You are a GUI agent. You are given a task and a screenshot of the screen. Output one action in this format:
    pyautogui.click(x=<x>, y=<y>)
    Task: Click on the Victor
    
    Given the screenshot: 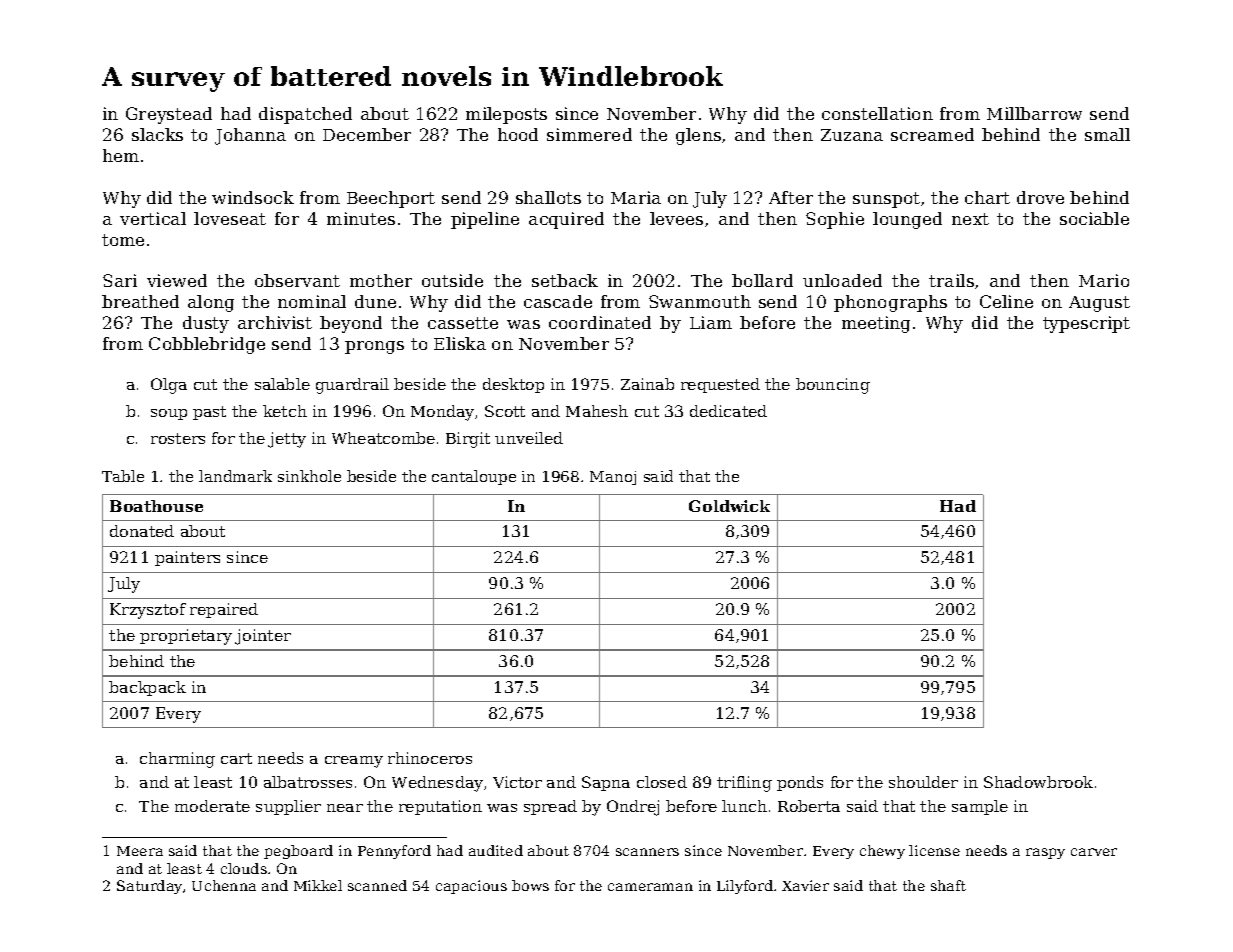 What is the action you would take?
    pyautogui.click(x=517, y=782)
